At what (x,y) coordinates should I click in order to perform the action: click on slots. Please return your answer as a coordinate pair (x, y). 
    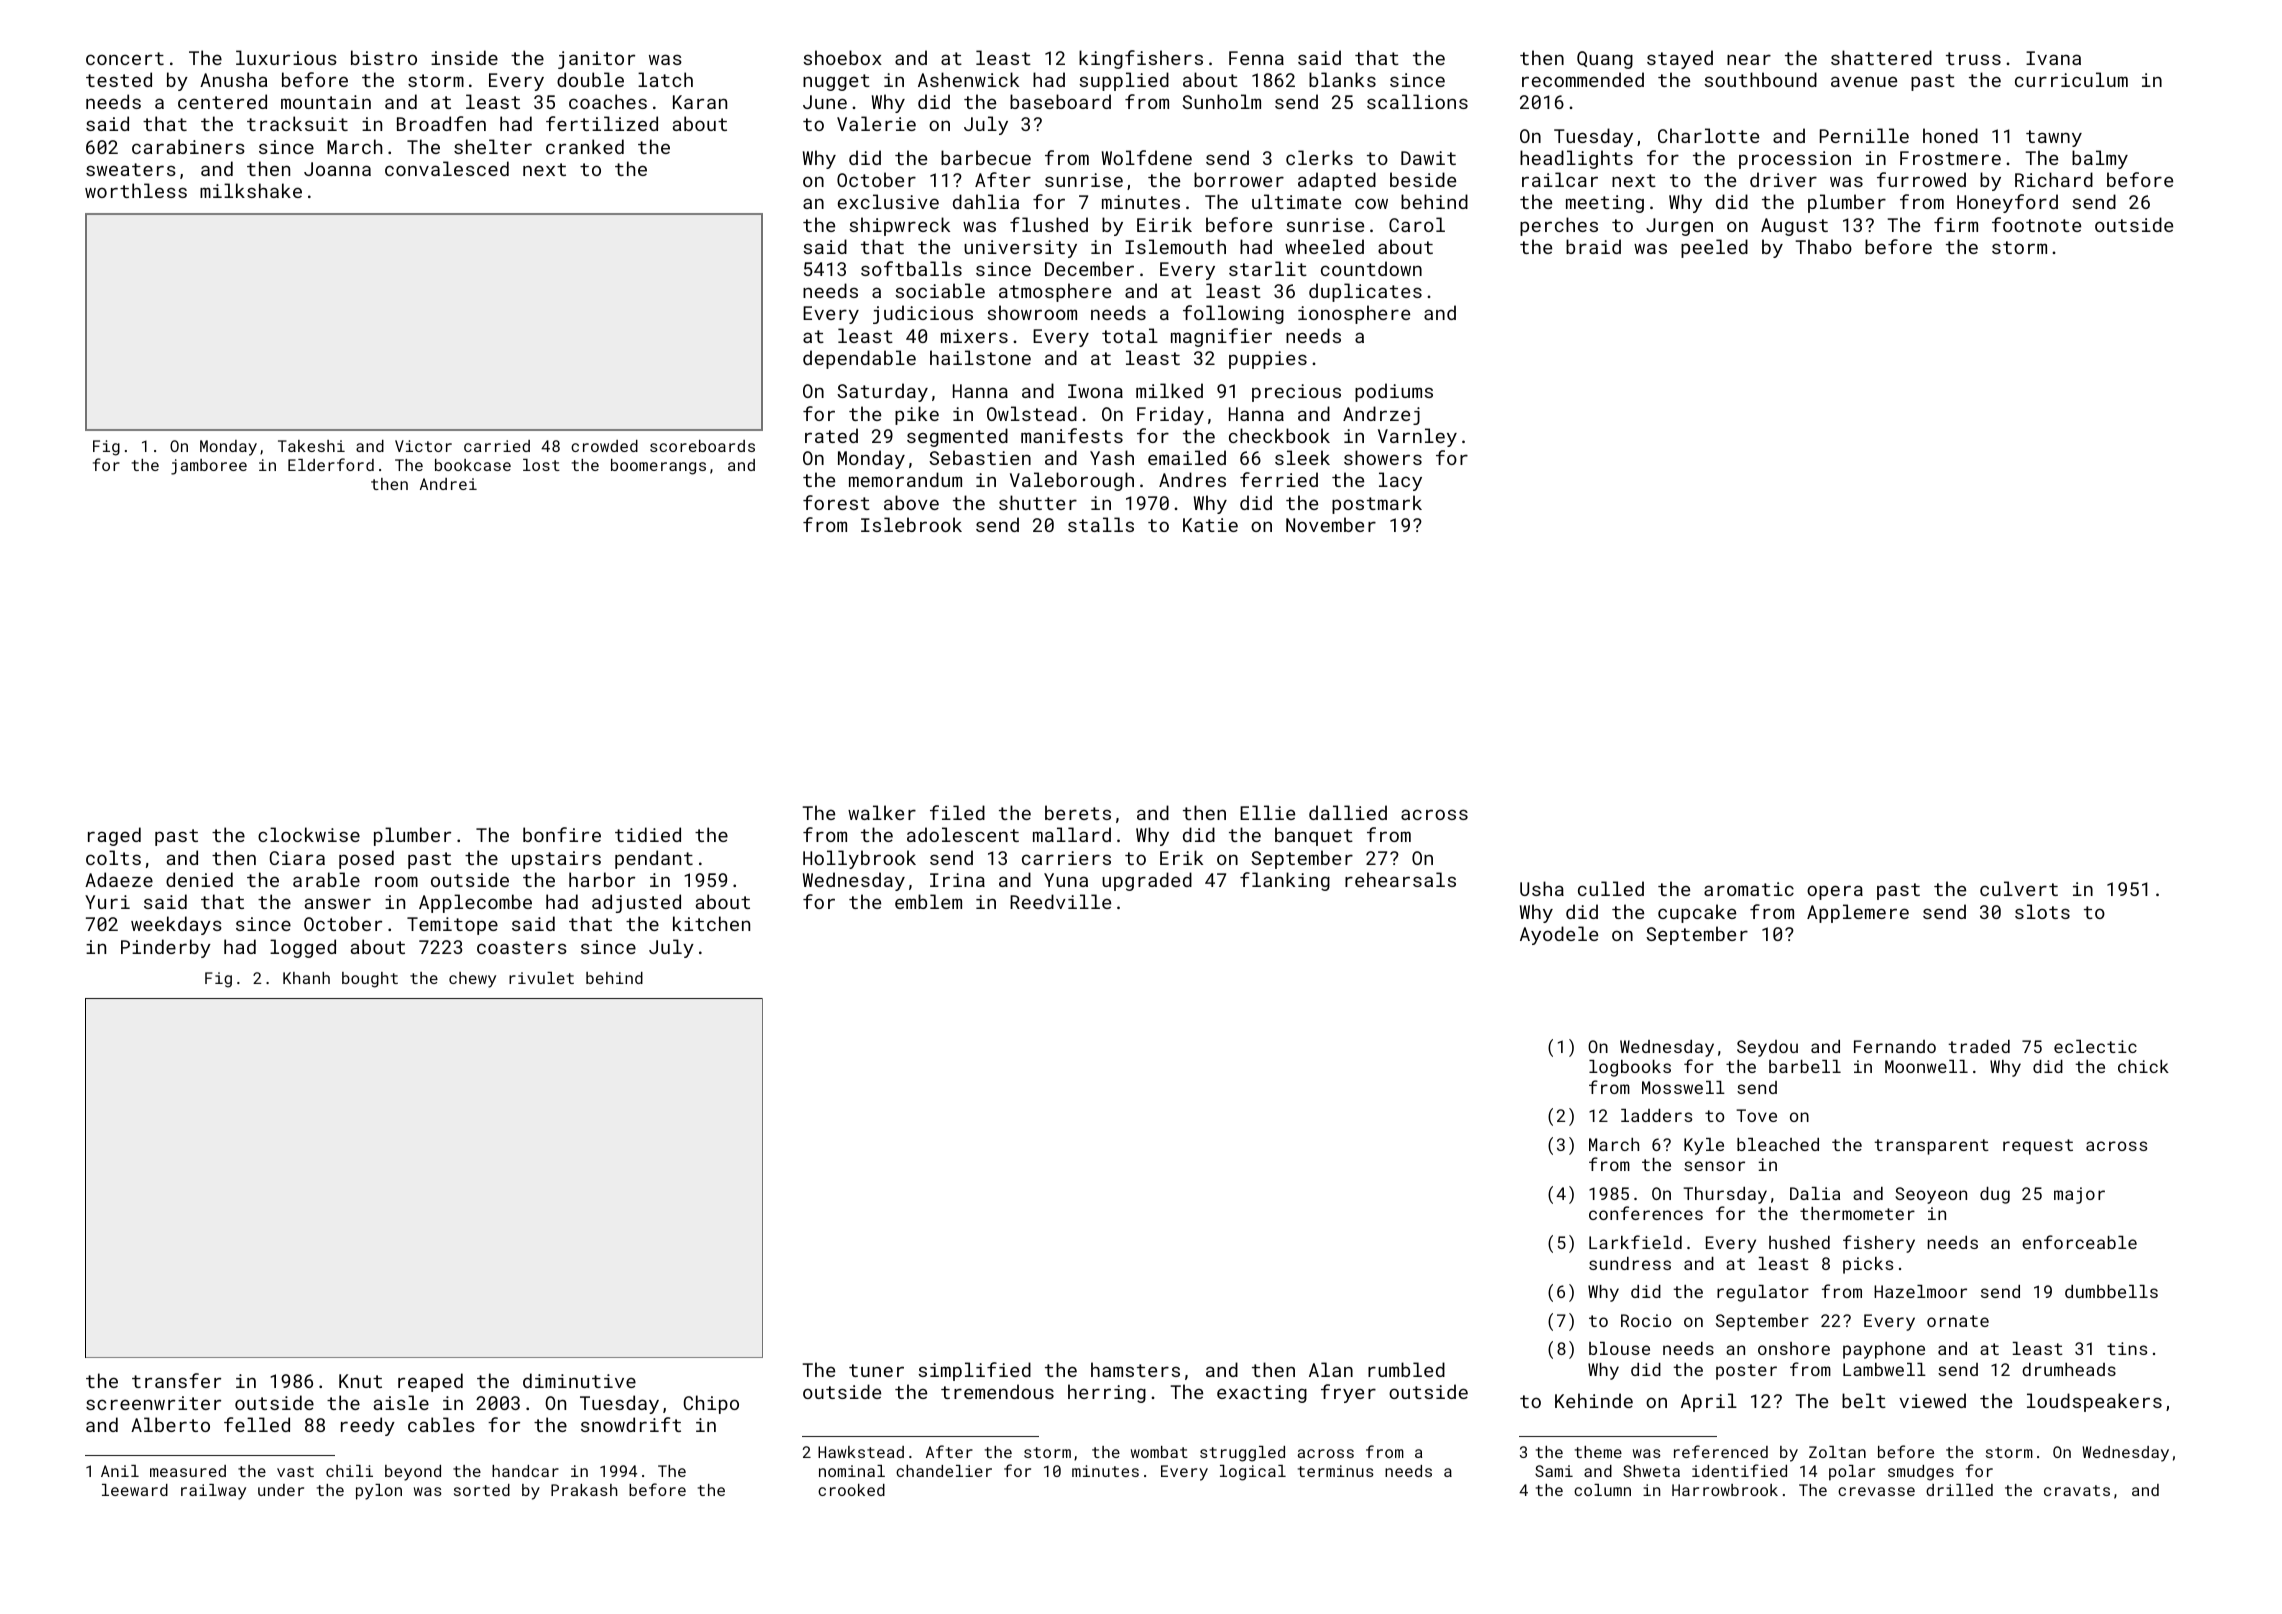
    Looking at the image, I should click on (2042, 911).
